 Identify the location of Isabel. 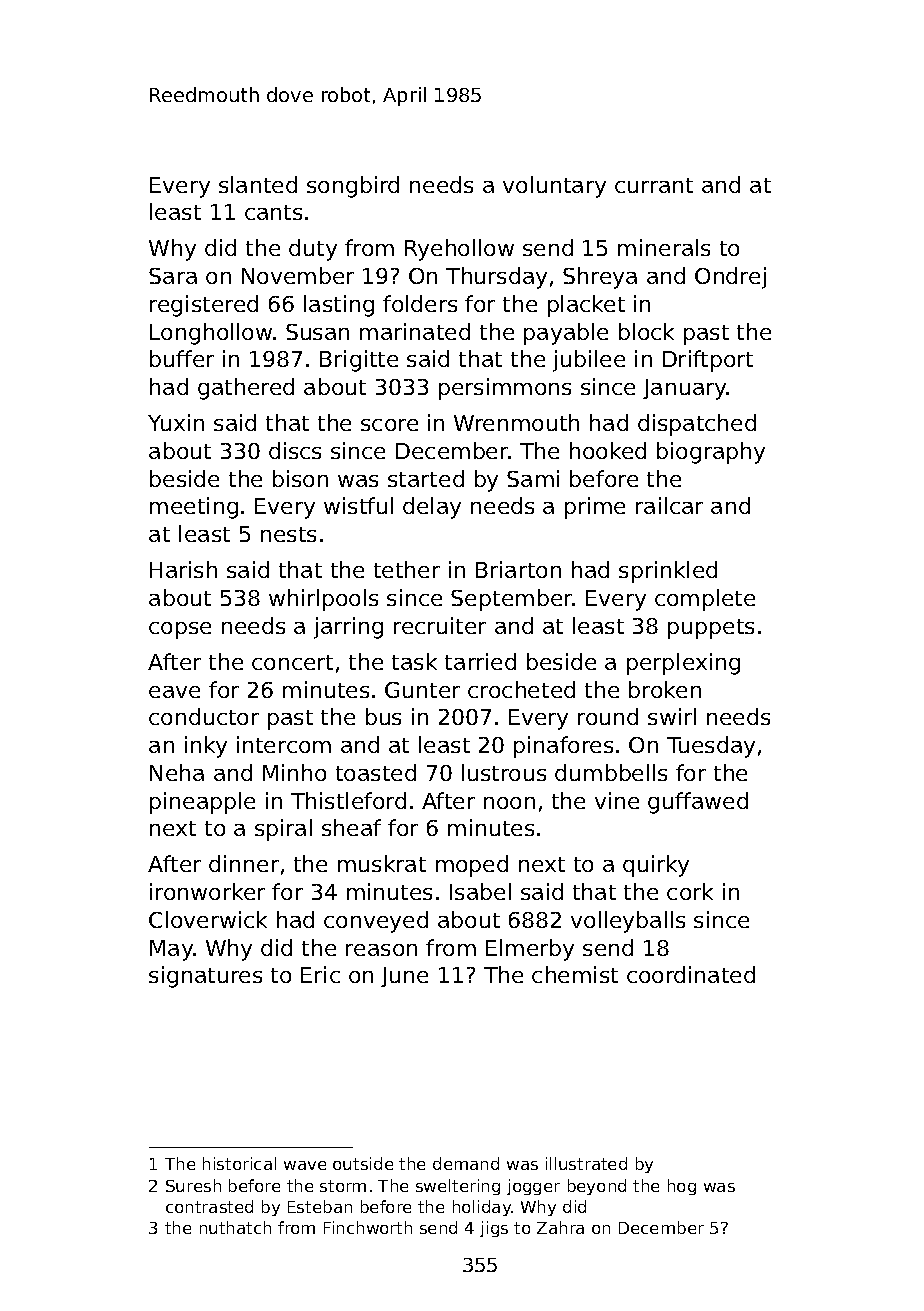
(480, 891).
